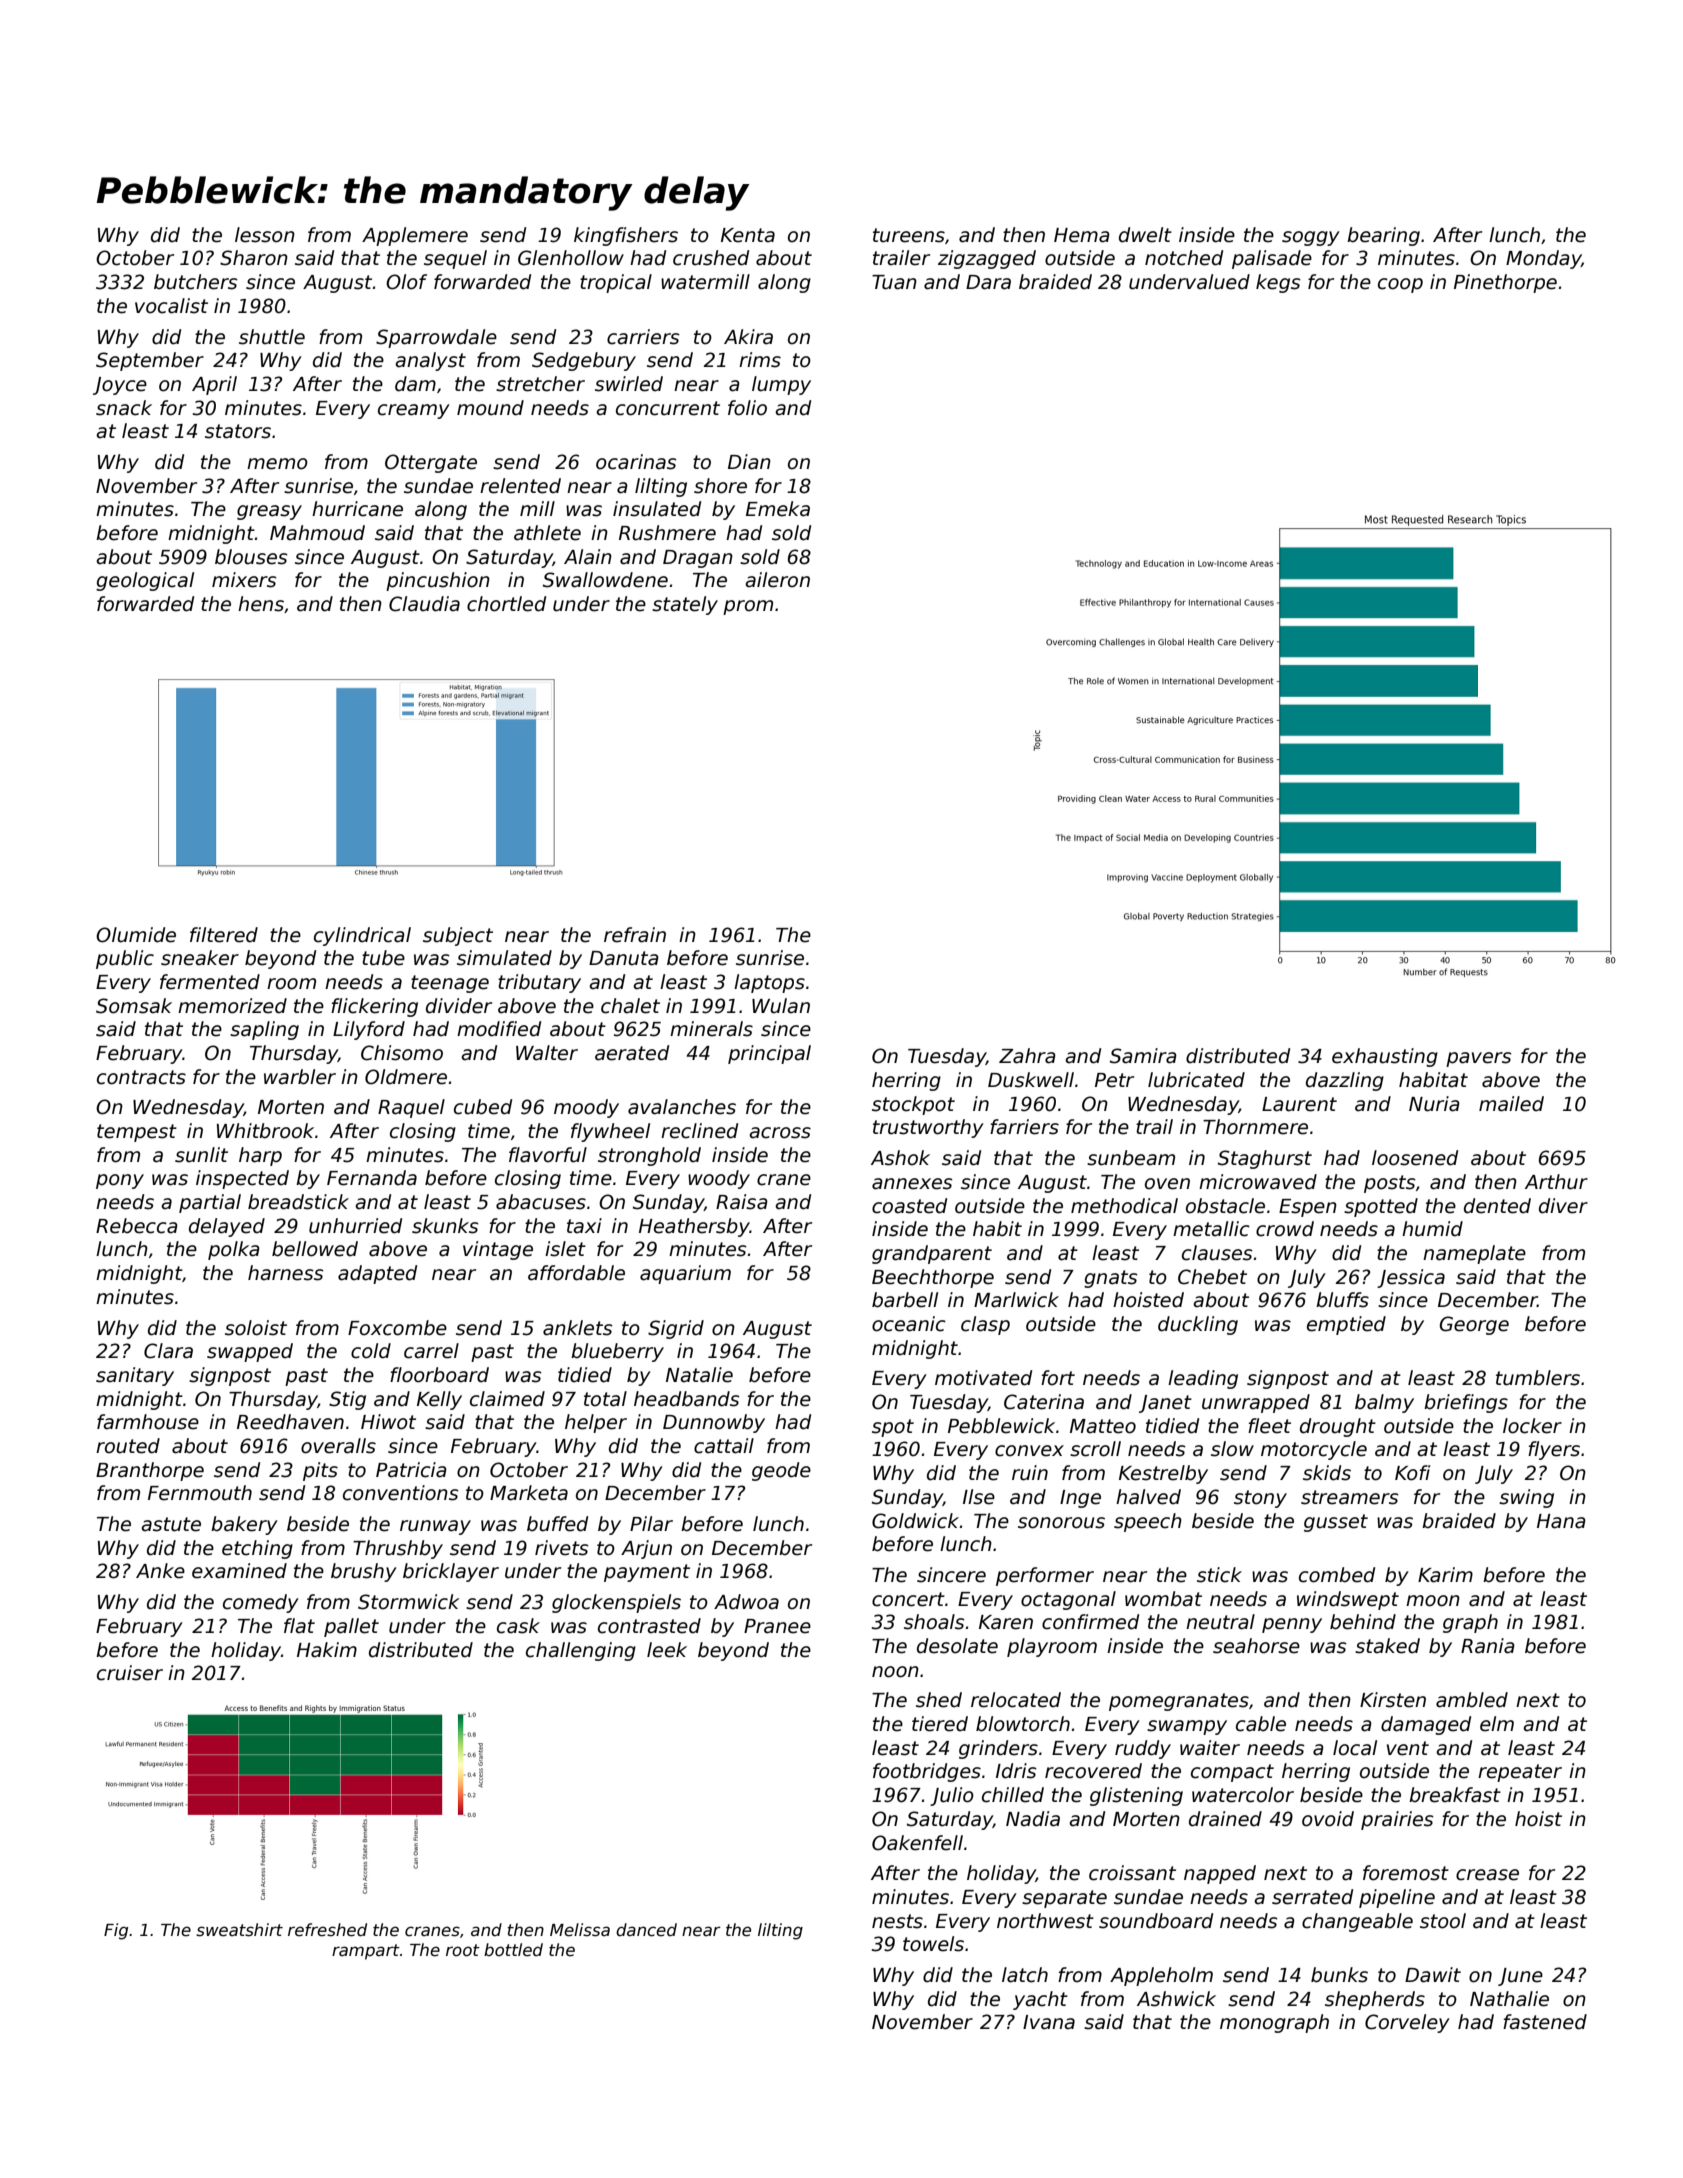 This image has width=1683, height=2178. I want to click on laptops, so click(769, 983).
